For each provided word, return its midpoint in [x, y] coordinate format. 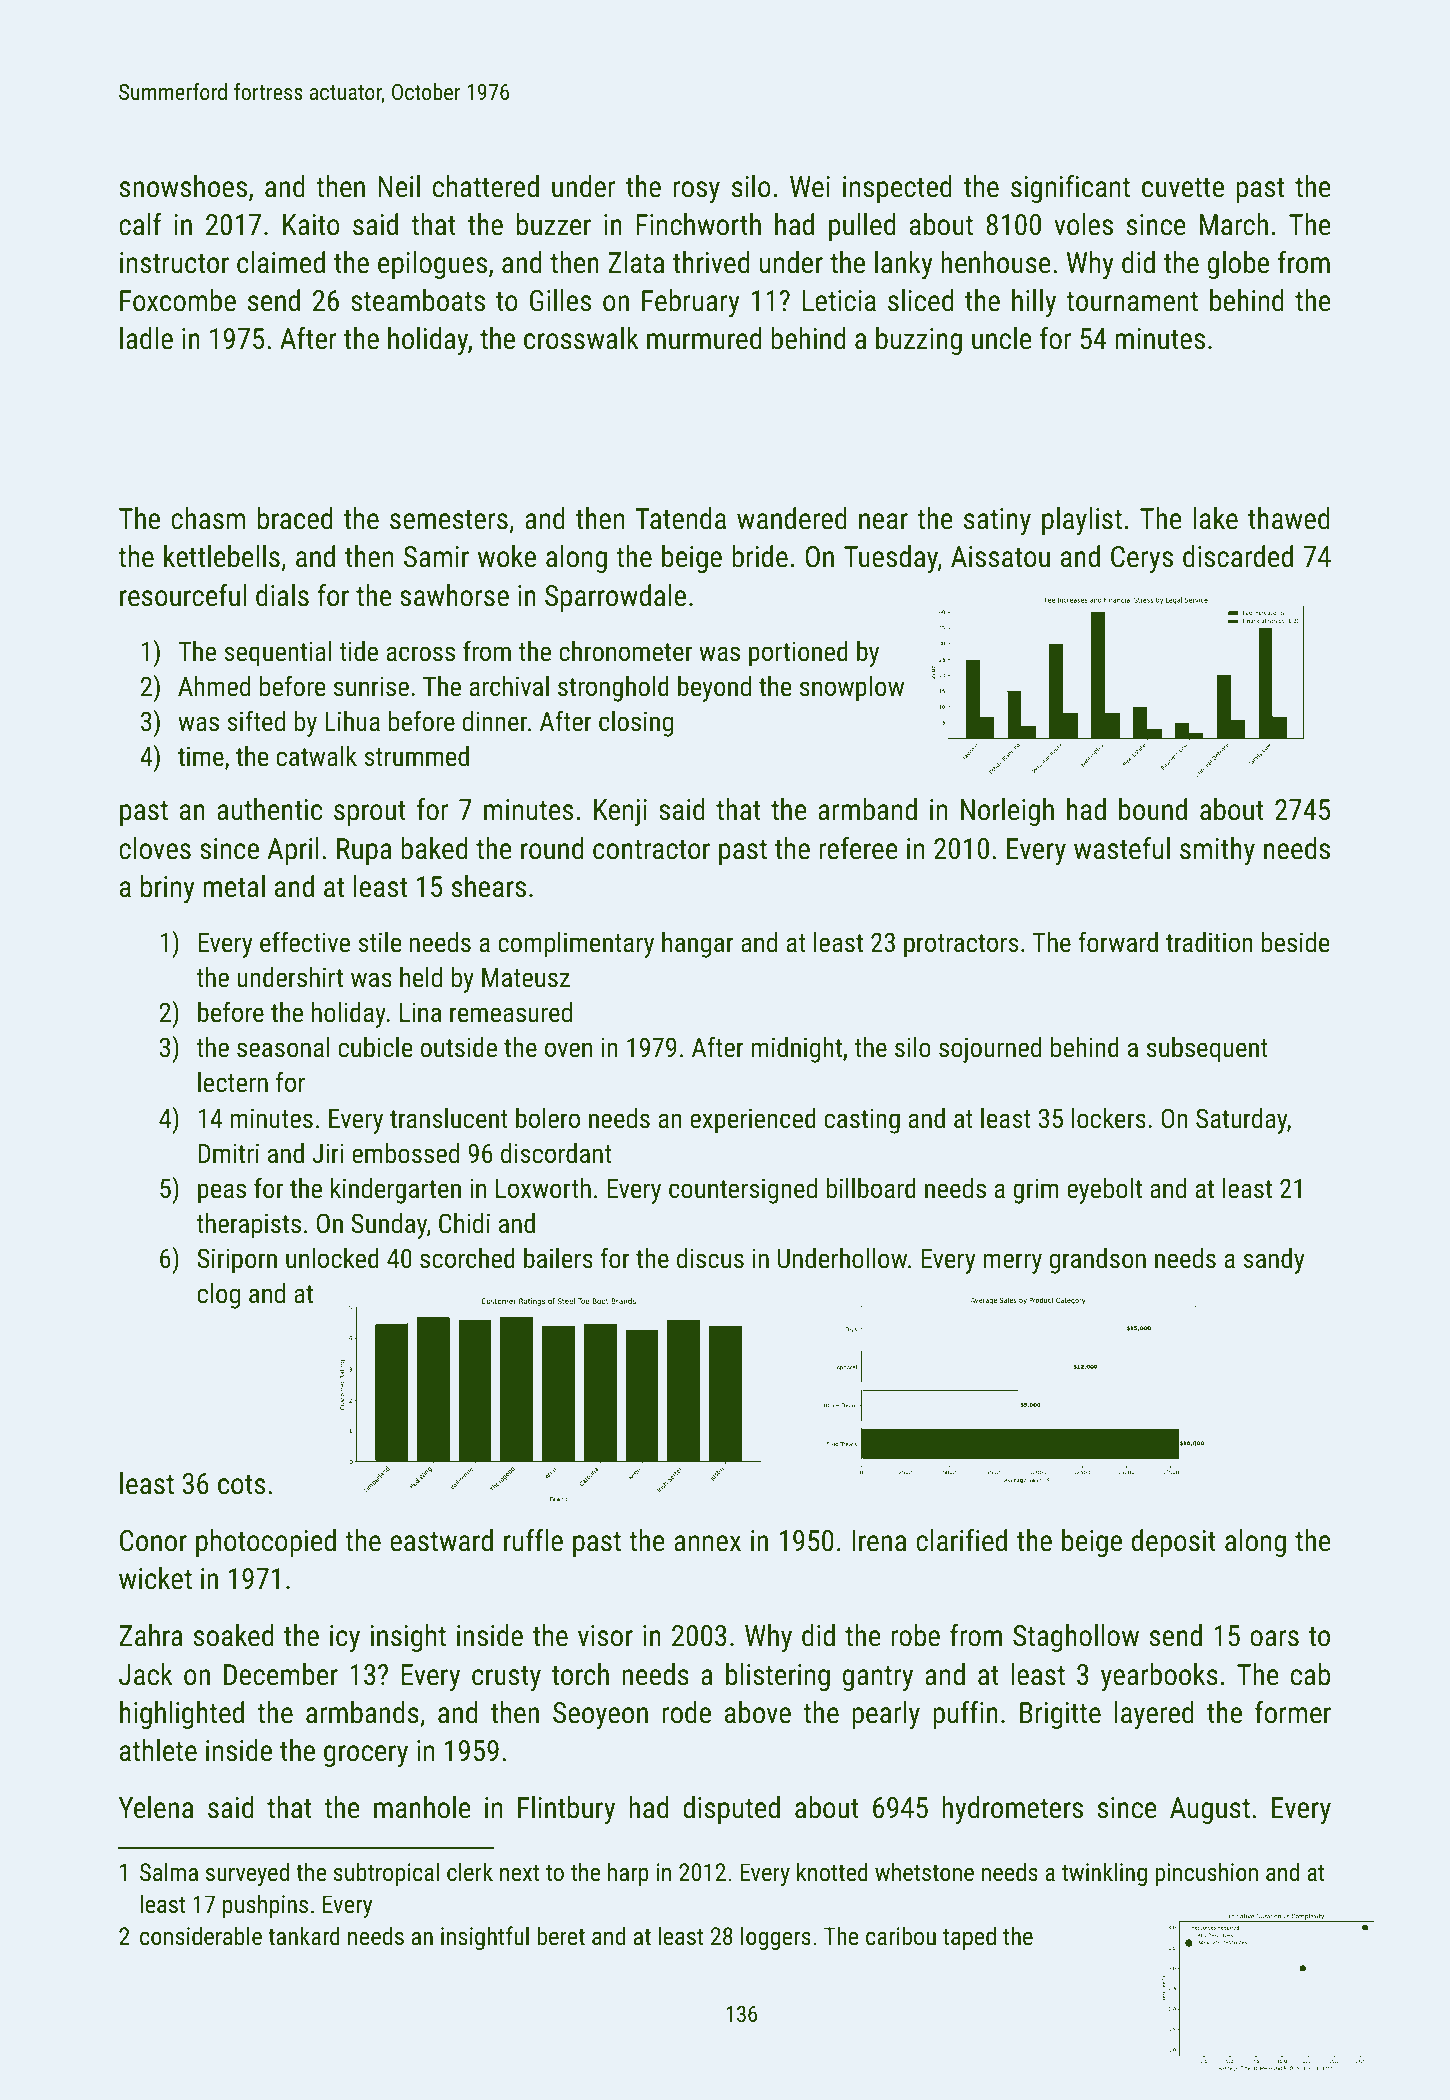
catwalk [317, 756]
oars [1274, 1638]
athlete [158, 1750]
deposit [1174, 1543]
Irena [879, 1541]
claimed [281, 262]
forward [1118, 942]
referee [858, 848]
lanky [904, 265]
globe [1238, 265]
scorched [467, 1258]
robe [915, 1635]
